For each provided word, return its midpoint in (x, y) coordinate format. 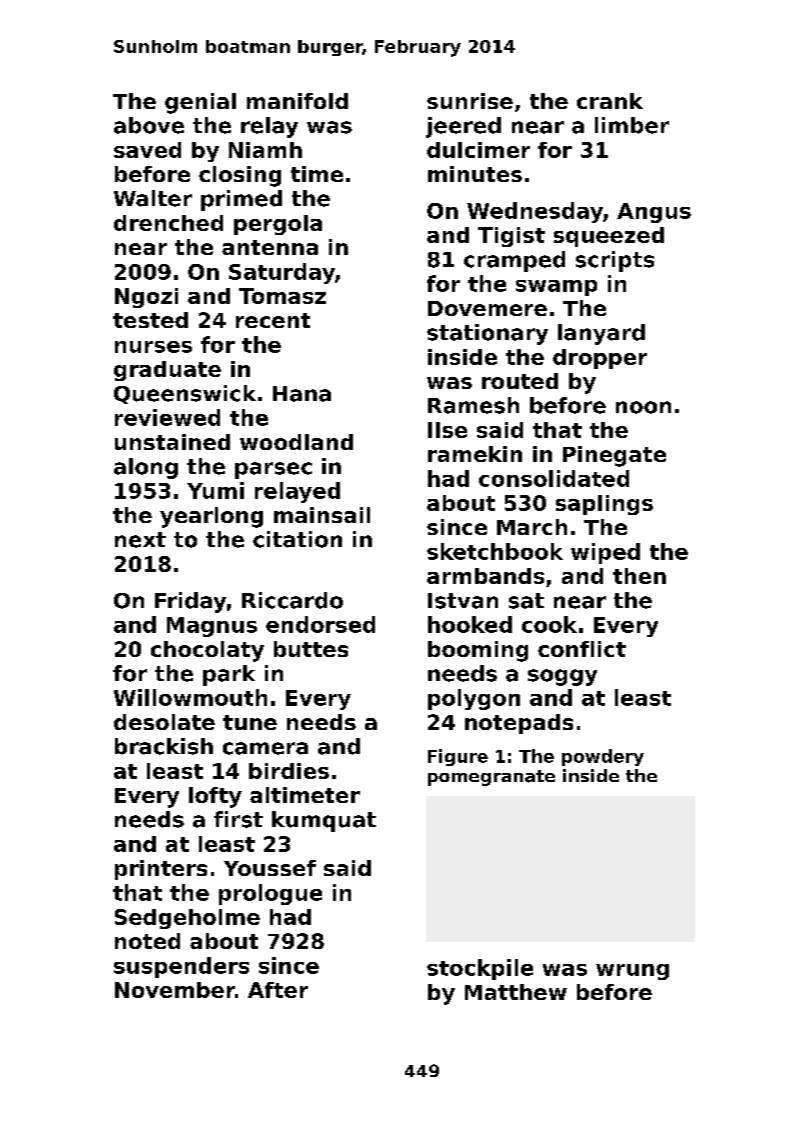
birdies (289, 771)
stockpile (480, 969)
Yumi (215, 490)
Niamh (265, 150)
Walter (153, 198)
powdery (603, 757)
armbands (485, 576)
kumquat (324, 821)
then (639, 576)
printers (161, 870)
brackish (164, 746)
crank (610, 101)
